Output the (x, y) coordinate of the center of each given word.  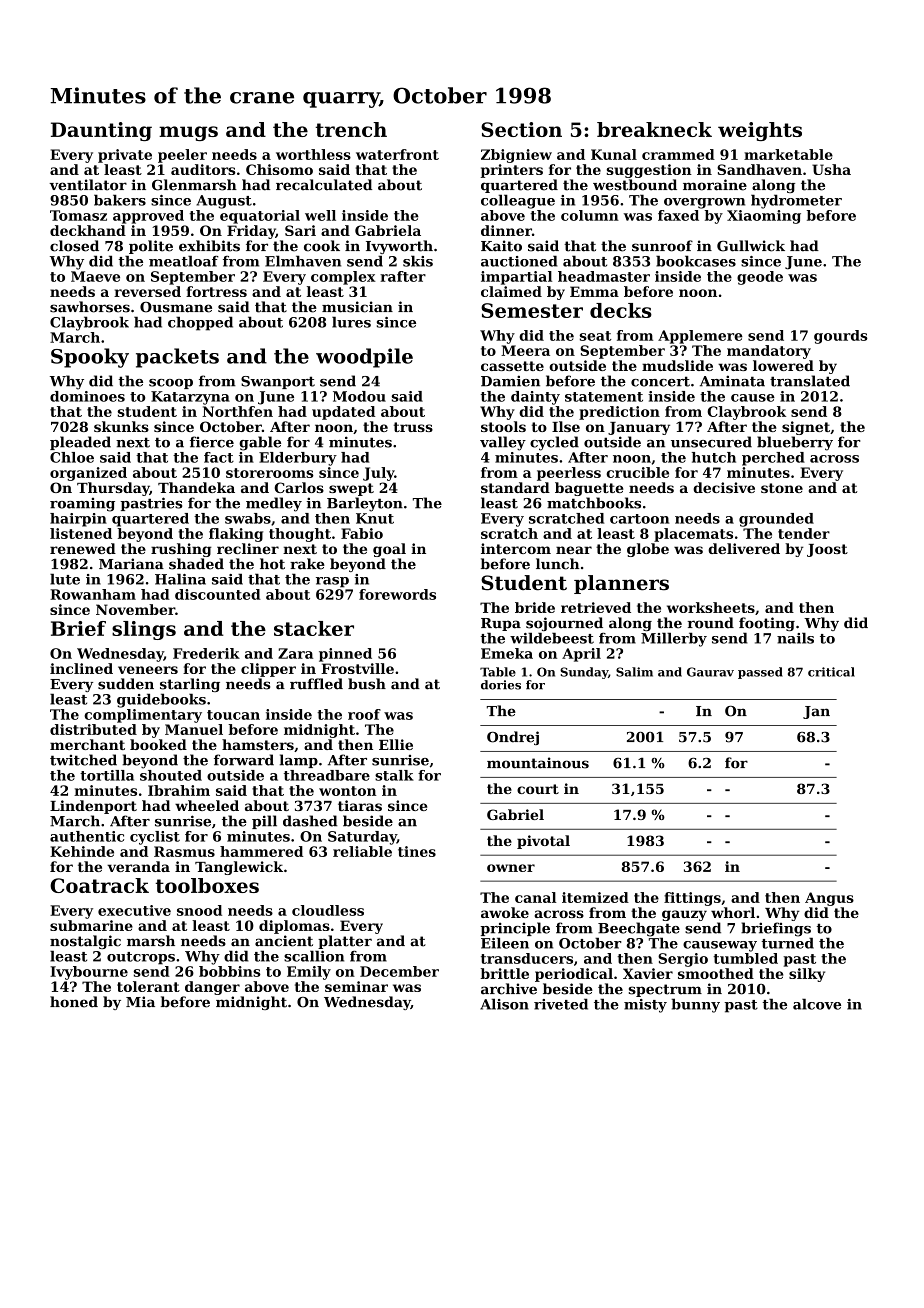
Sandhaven (759, 169)
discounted (218, 594)
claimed (511, 291)
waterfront (397, 154)
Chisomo (279, 169)
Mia (140, 1002)
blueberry (795, 443)
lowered (783, 365)
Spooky (90, 358)
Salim (634, 672)
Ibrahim (179, 790)
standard (515, 487)
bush (367, 684)
